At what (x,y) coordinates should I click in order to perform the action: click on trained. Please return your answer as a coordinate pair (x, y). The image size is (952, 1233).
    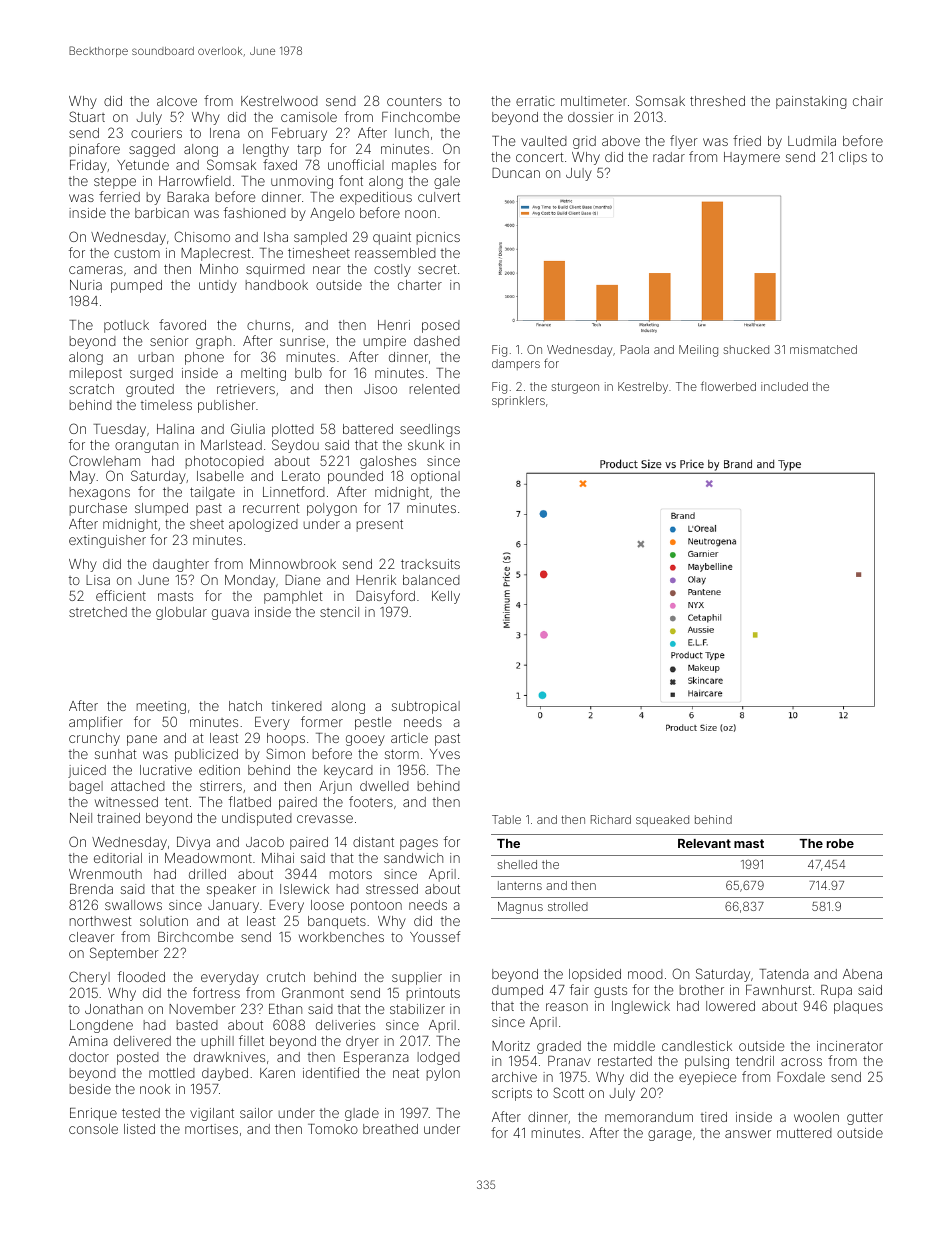
    Looking at the image, I should click on (118, 818).
